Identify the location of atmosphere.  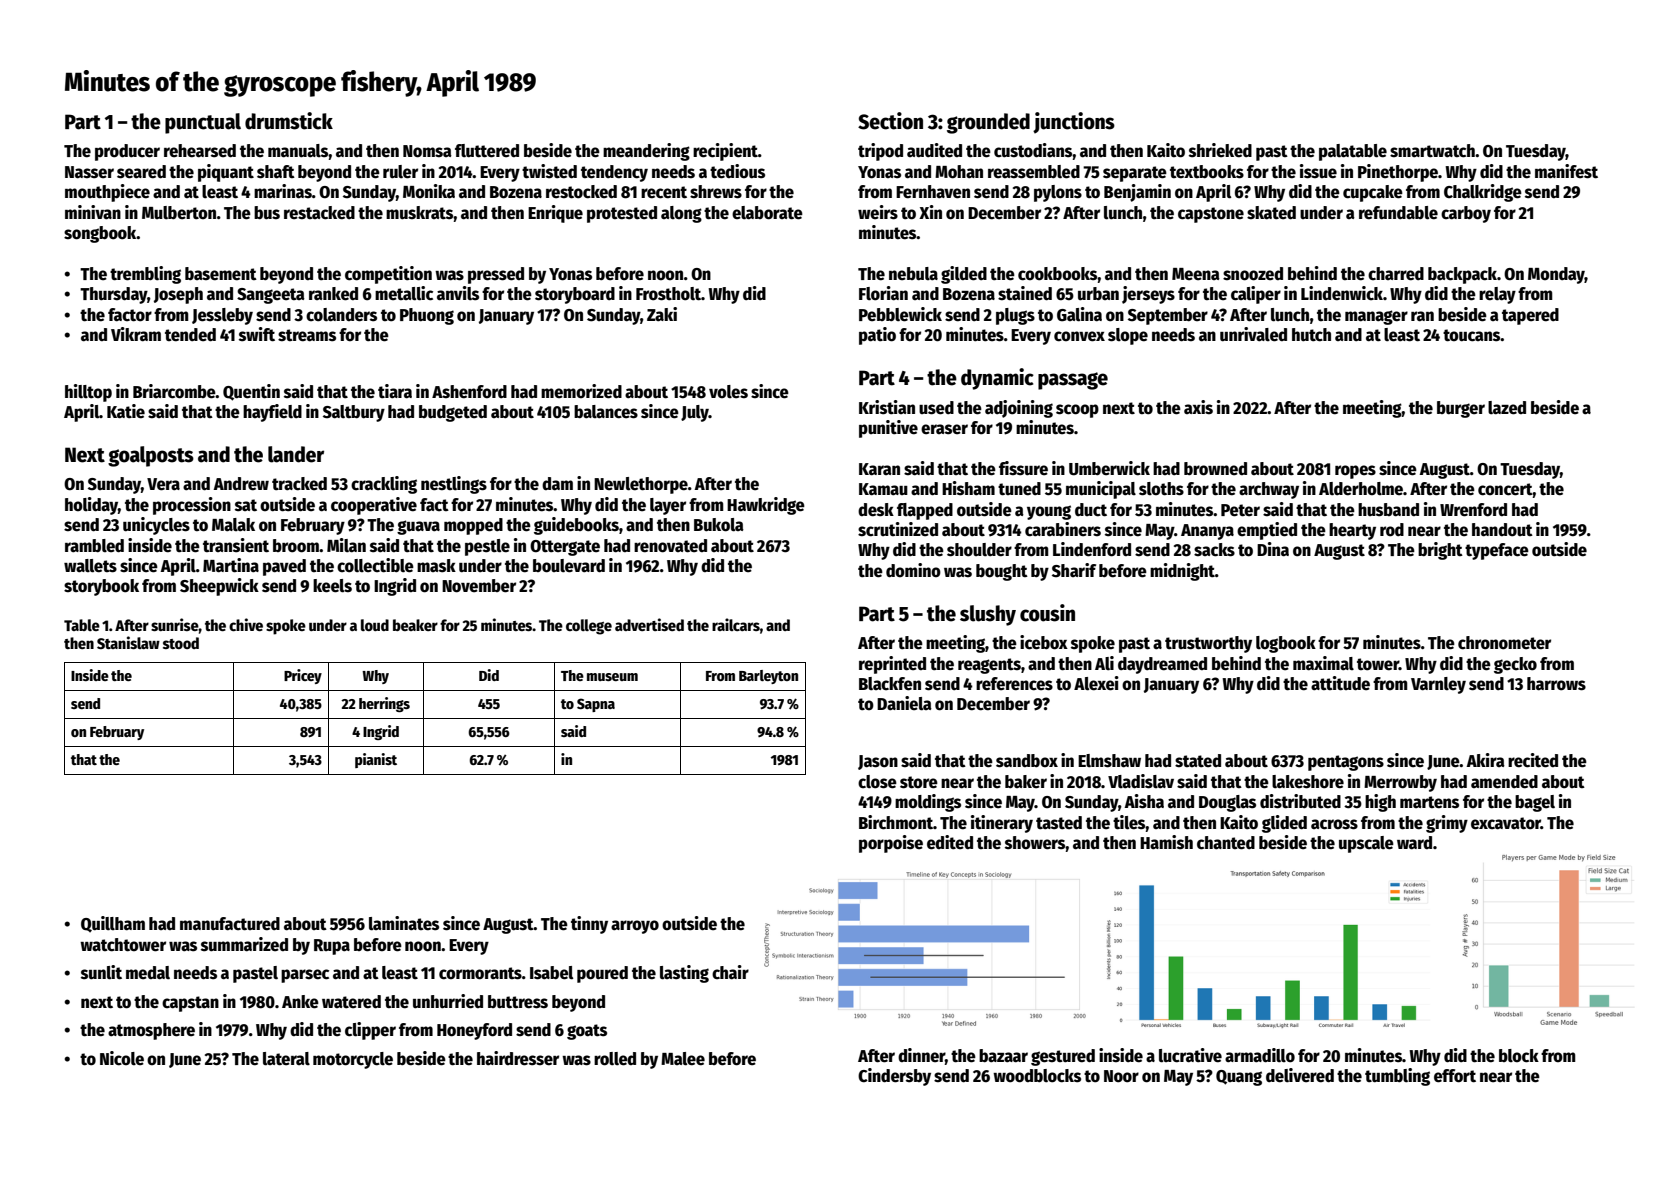
(151, 1031).
